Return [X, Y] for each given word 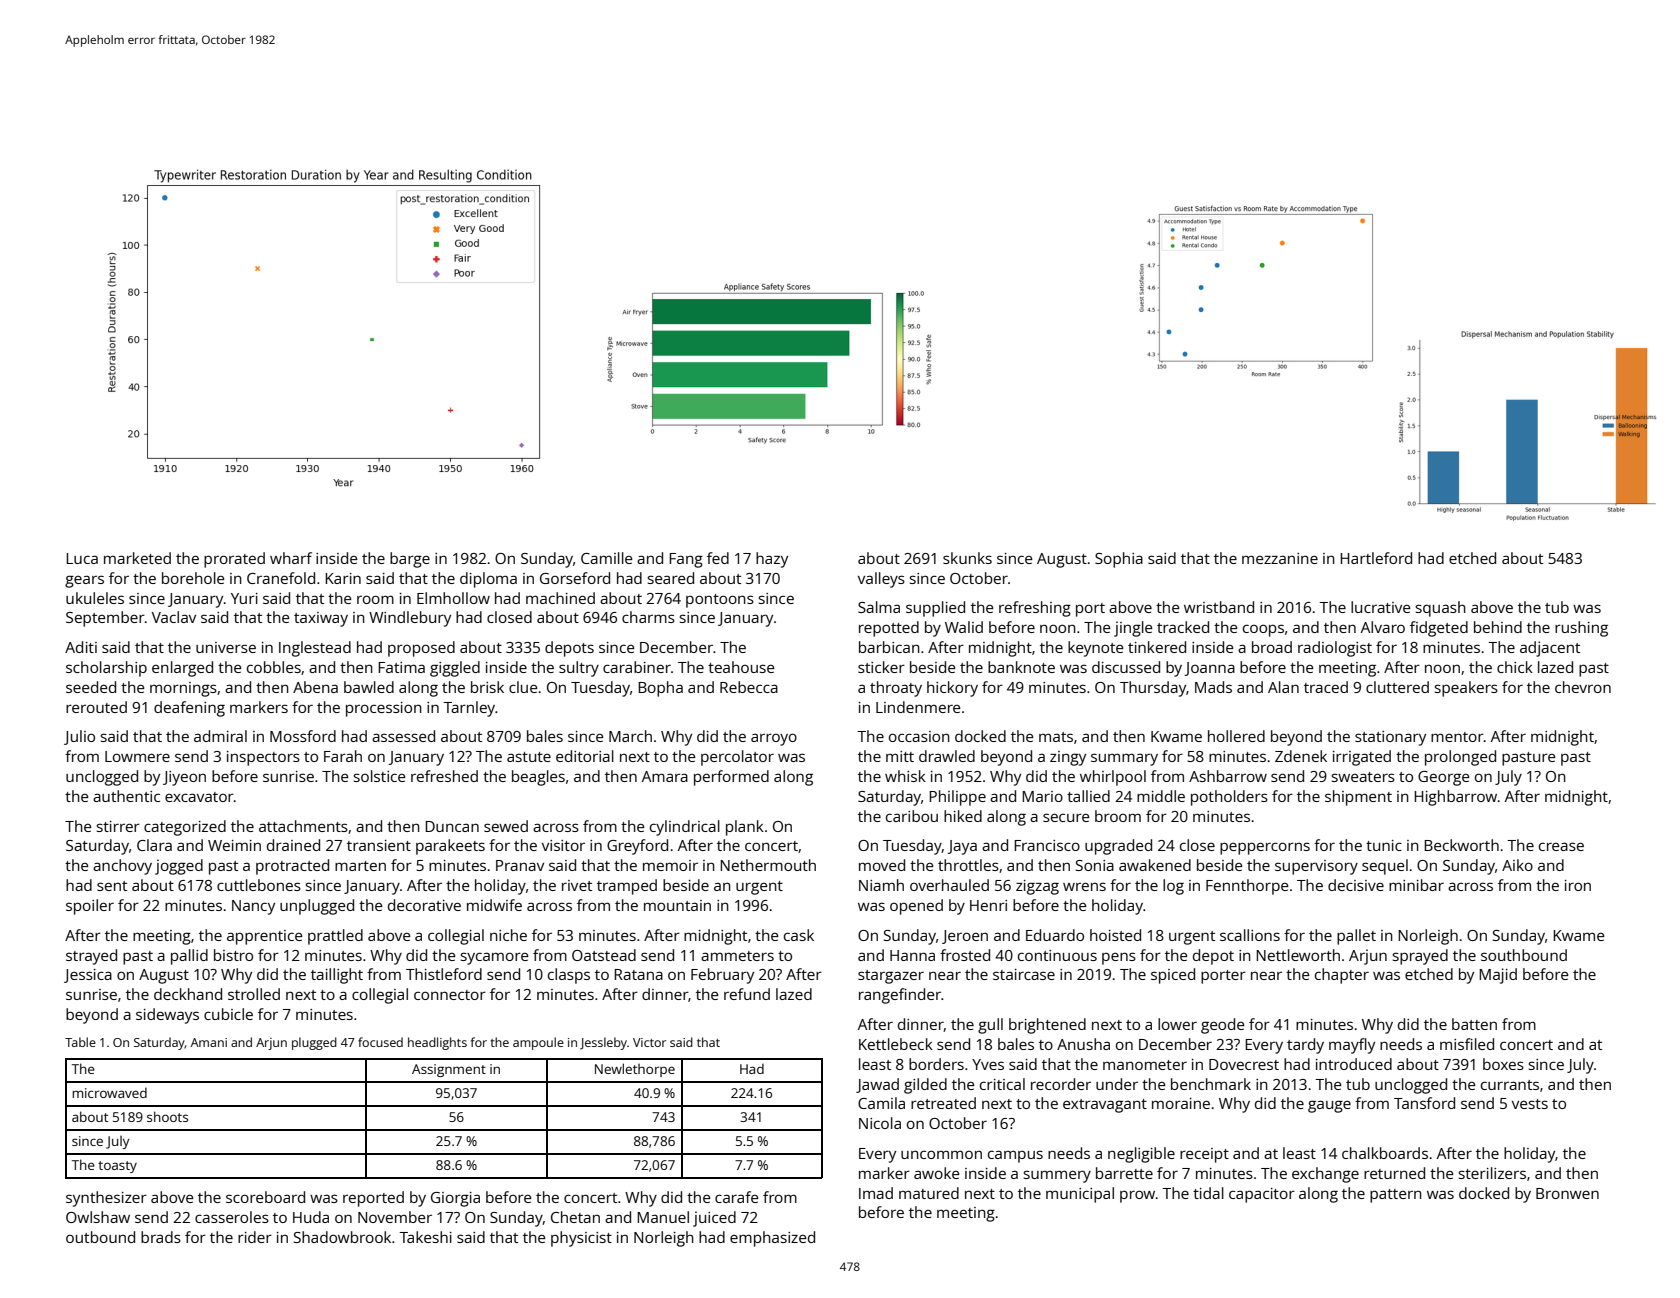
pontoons [720, 601]
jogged [179, 867]
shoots [167, 1116]
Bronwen [1567, 1193]
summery [1057, 1176]
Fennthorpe [1247, 887]
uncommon [941, 1154]
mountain [677, 905]
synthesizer [106, 1199]
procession [384, 709]
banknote [1021, 667]
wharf [291, 558]
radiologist [1335, 649]
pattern [1396, 1196]
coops [1263, 630]
